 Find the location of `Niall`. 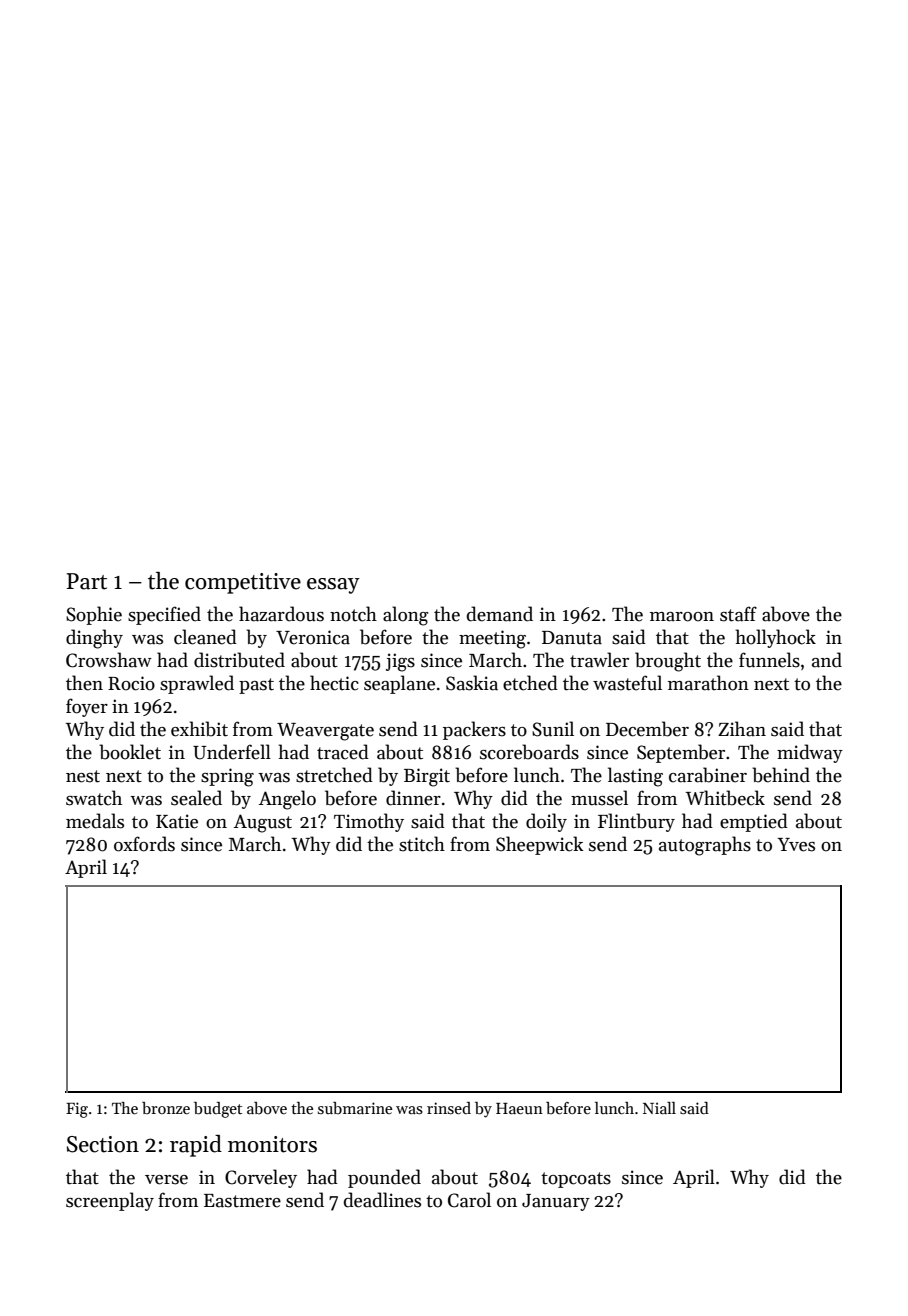

Niall is located at coordinates (659, 1108).
